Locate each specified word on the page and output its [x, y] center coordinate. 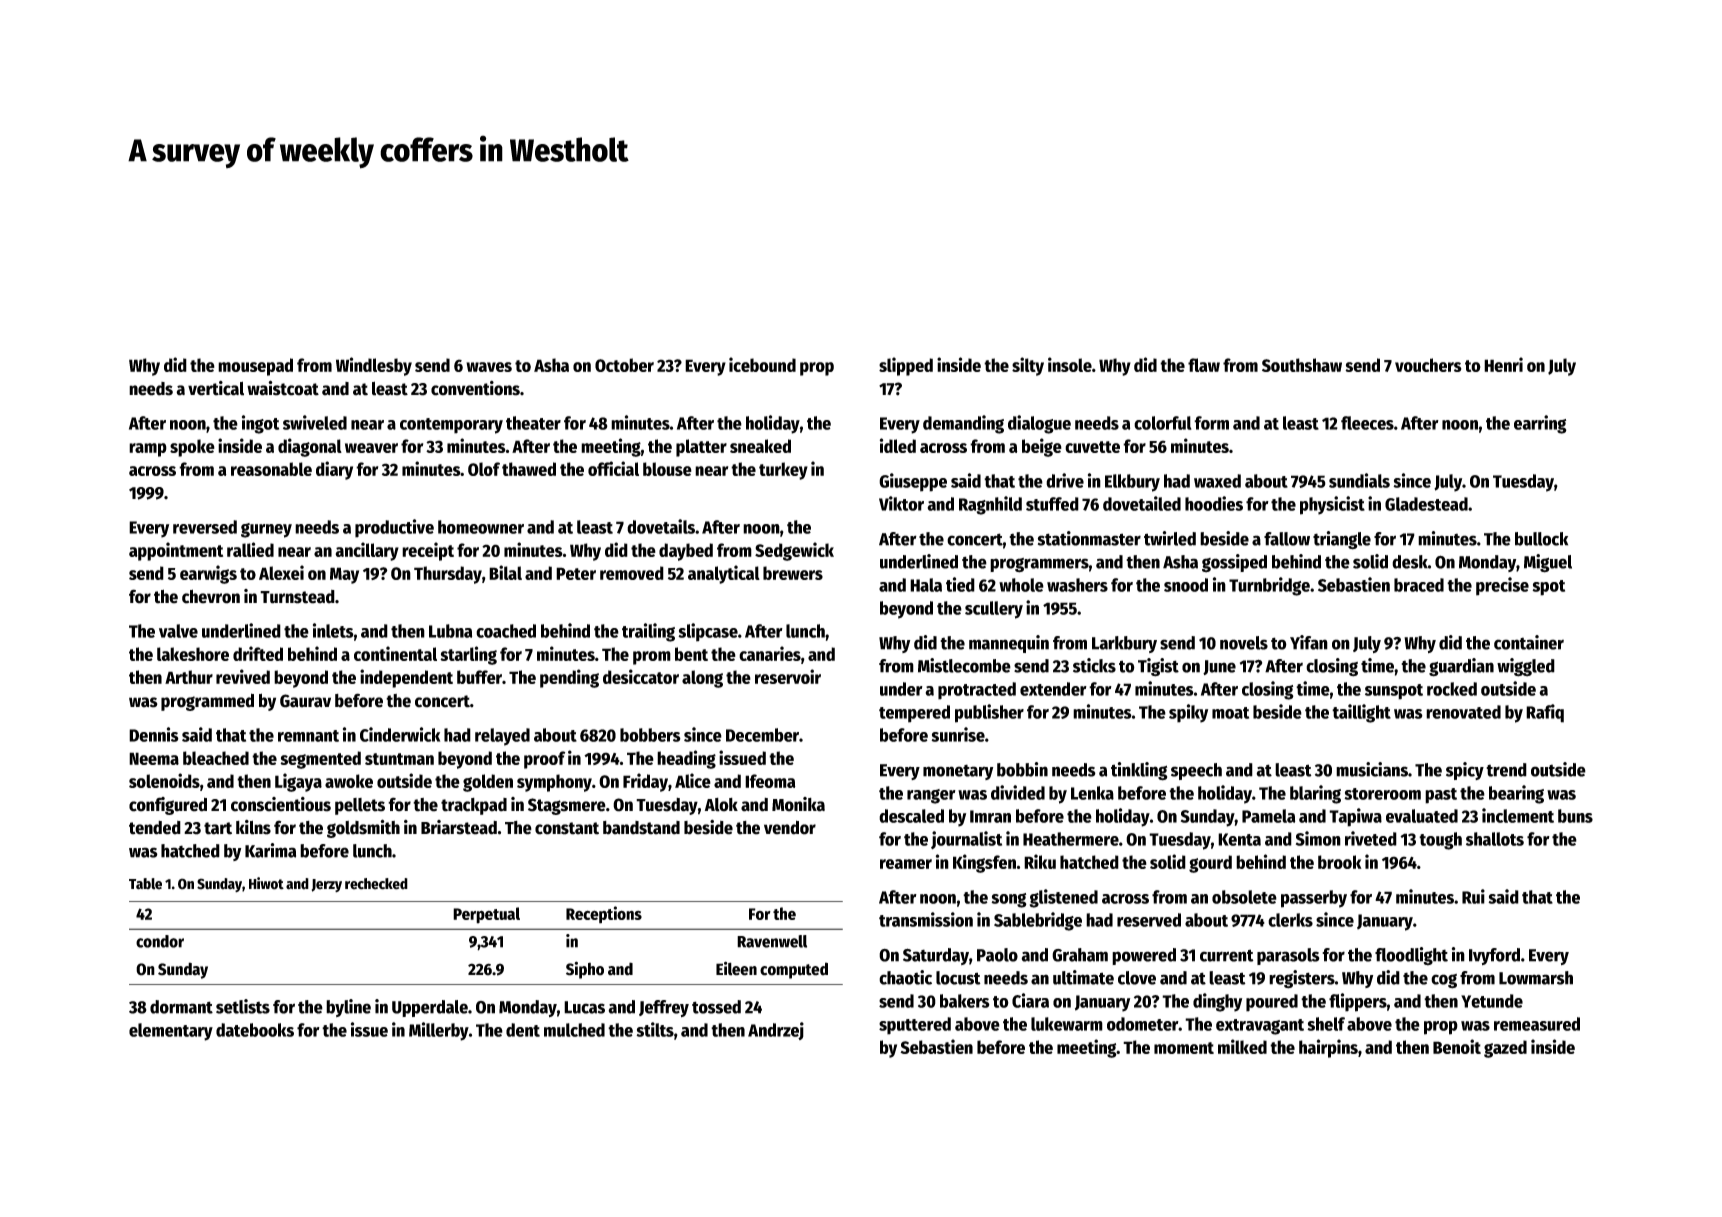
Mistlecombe [964, 665]
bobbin [1022, 769]
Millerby [439, 1031]
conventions [475, 388]
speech [1196, 771]
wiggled [1526, 667]
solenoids [164, 780]
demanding [963, 424]
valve [178, 631]
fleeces [1367, 423]
